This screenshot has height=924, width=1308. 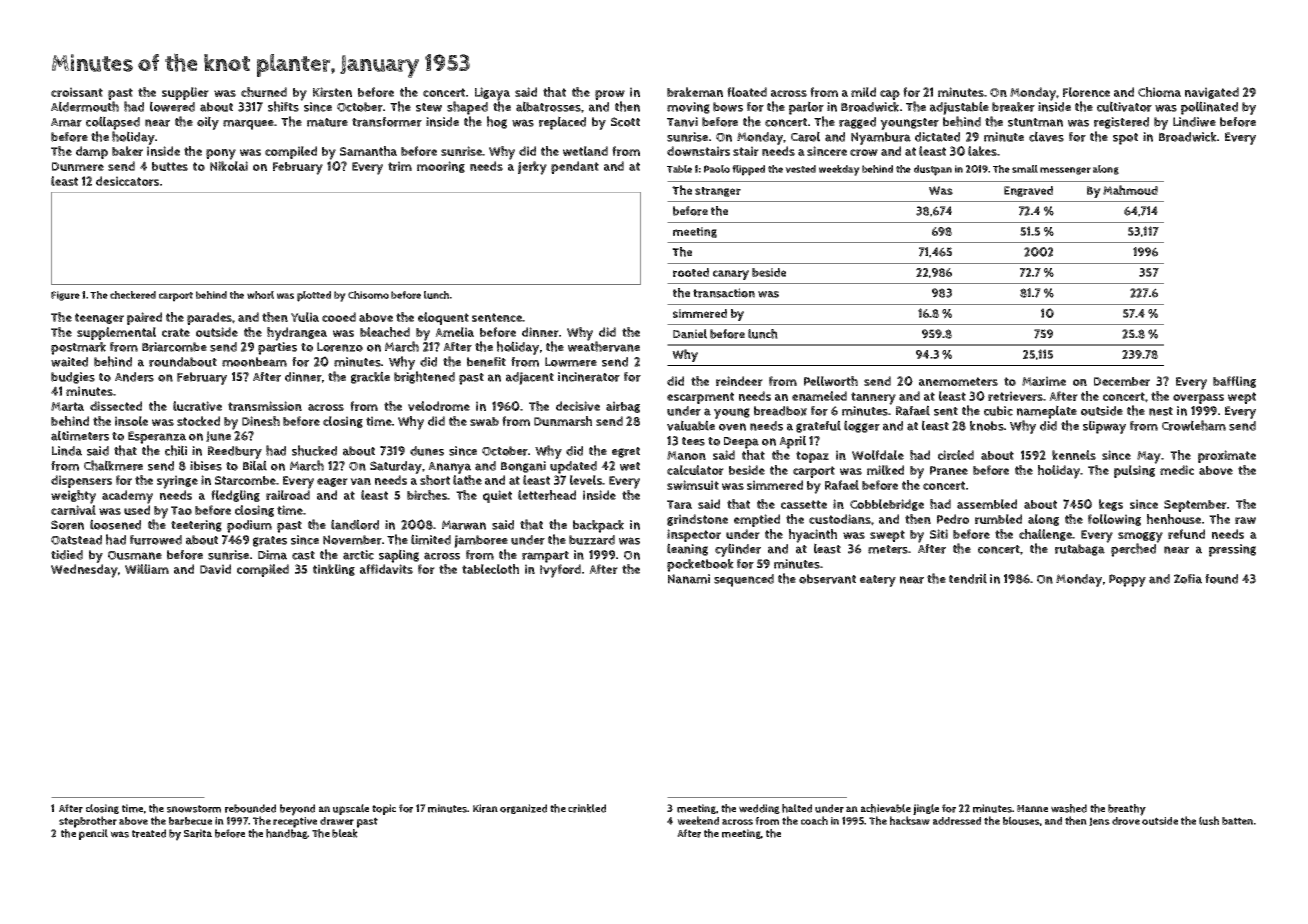 What do you see at coordinates (332, 482) in the screenshot?
I see `eager` at bounding box center [332, 482].
